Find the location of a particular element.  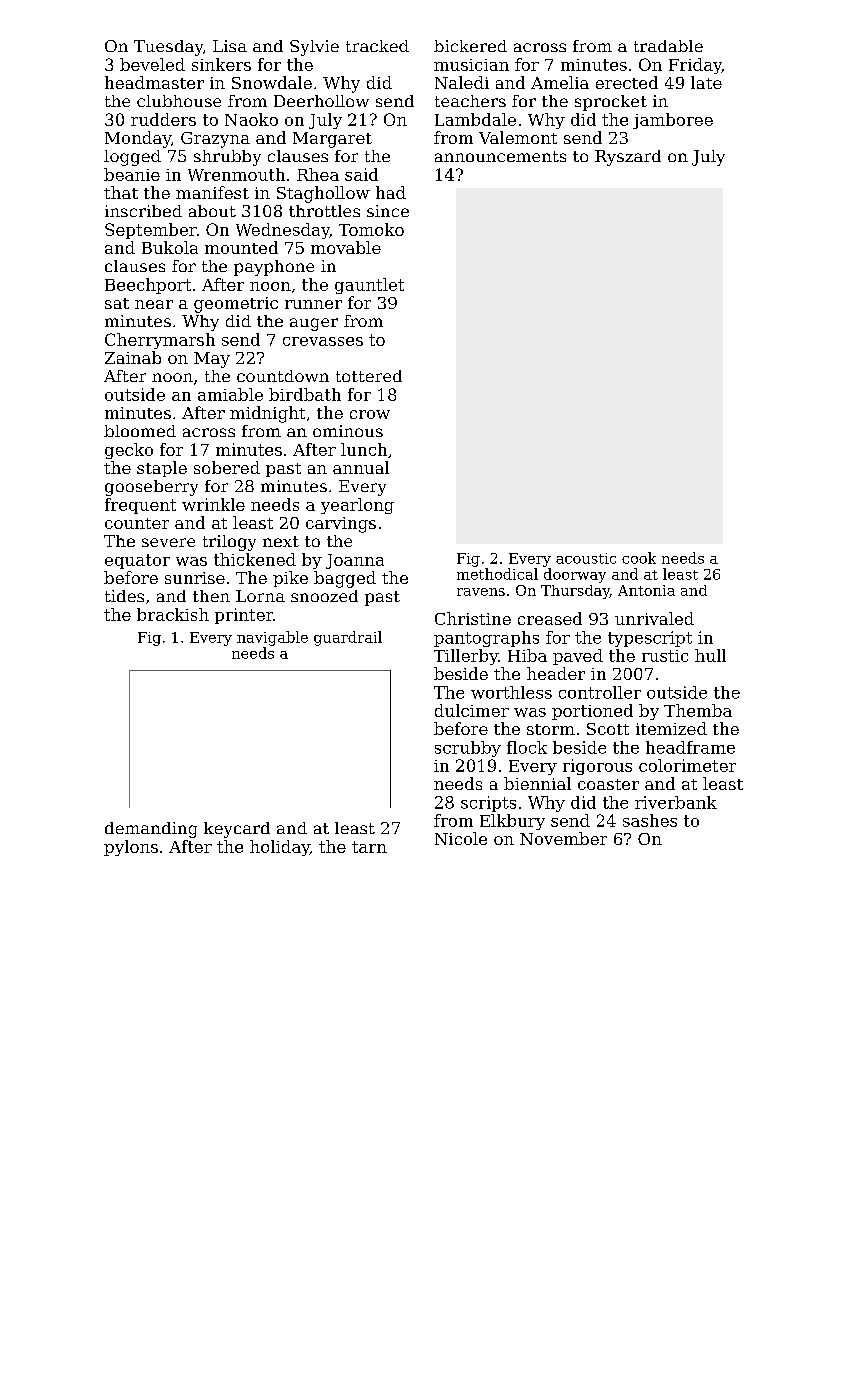

bickered is located at coordinates (470, 46).
